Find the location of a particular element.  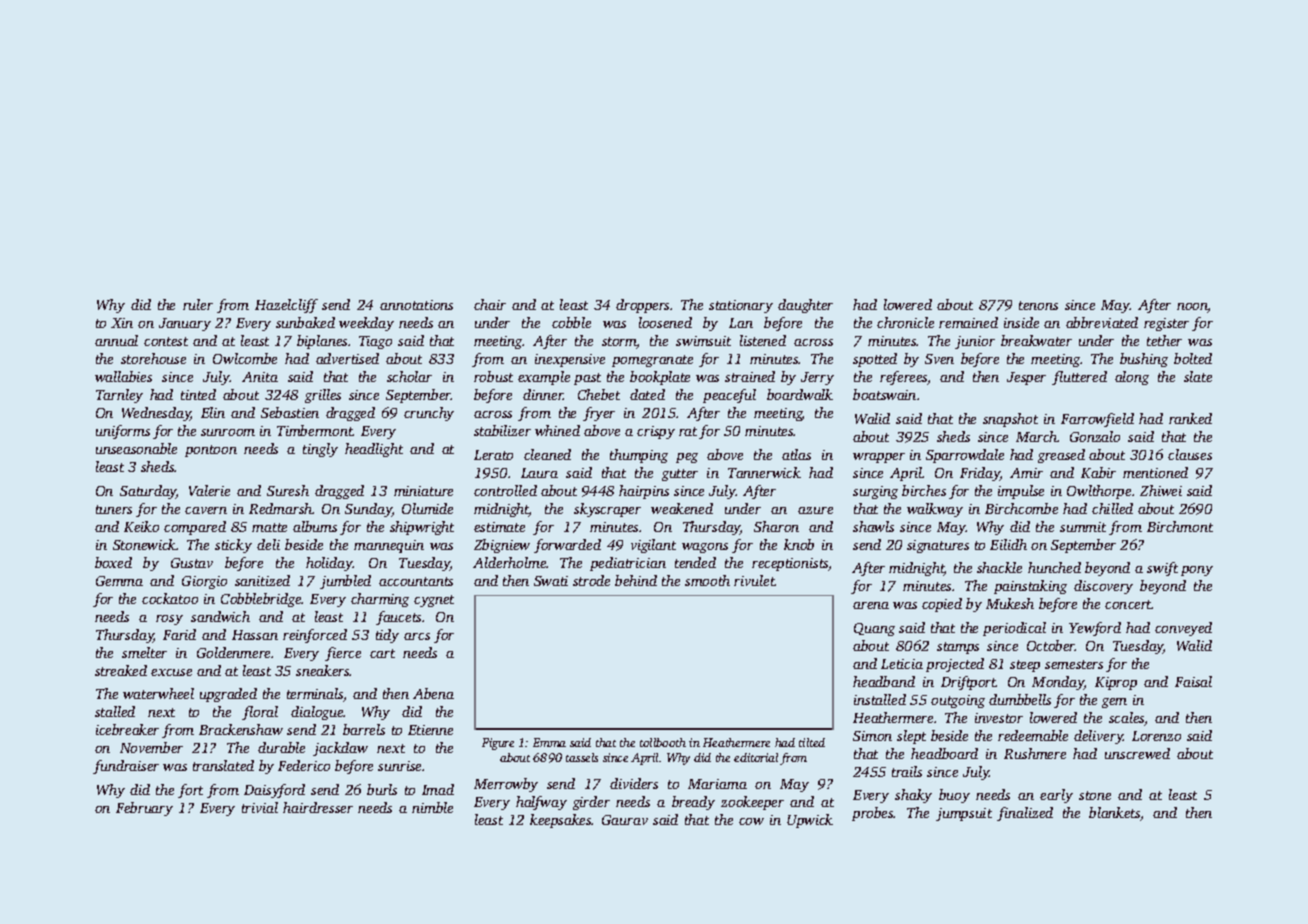

tollbooth is located at coordinates (663, 742).
